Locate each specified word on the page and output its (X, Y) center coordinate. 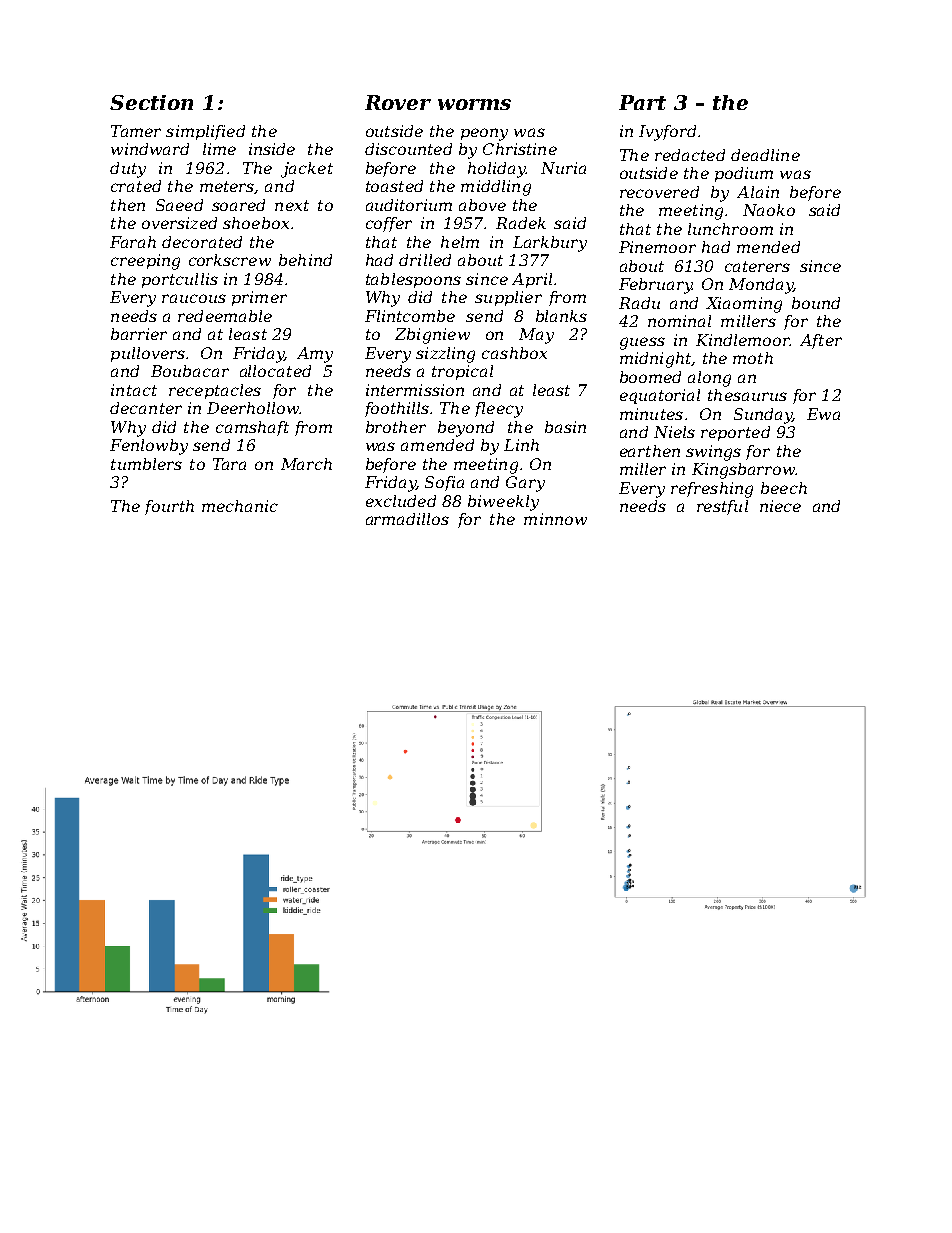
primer (259, 298)
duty (128, 170)
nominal (679, 321)
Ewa (823, 414)
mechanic (240, 506)
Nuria (563, 168)
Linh (521, 445)
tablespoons (413, 280)
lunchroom (730, 229)
